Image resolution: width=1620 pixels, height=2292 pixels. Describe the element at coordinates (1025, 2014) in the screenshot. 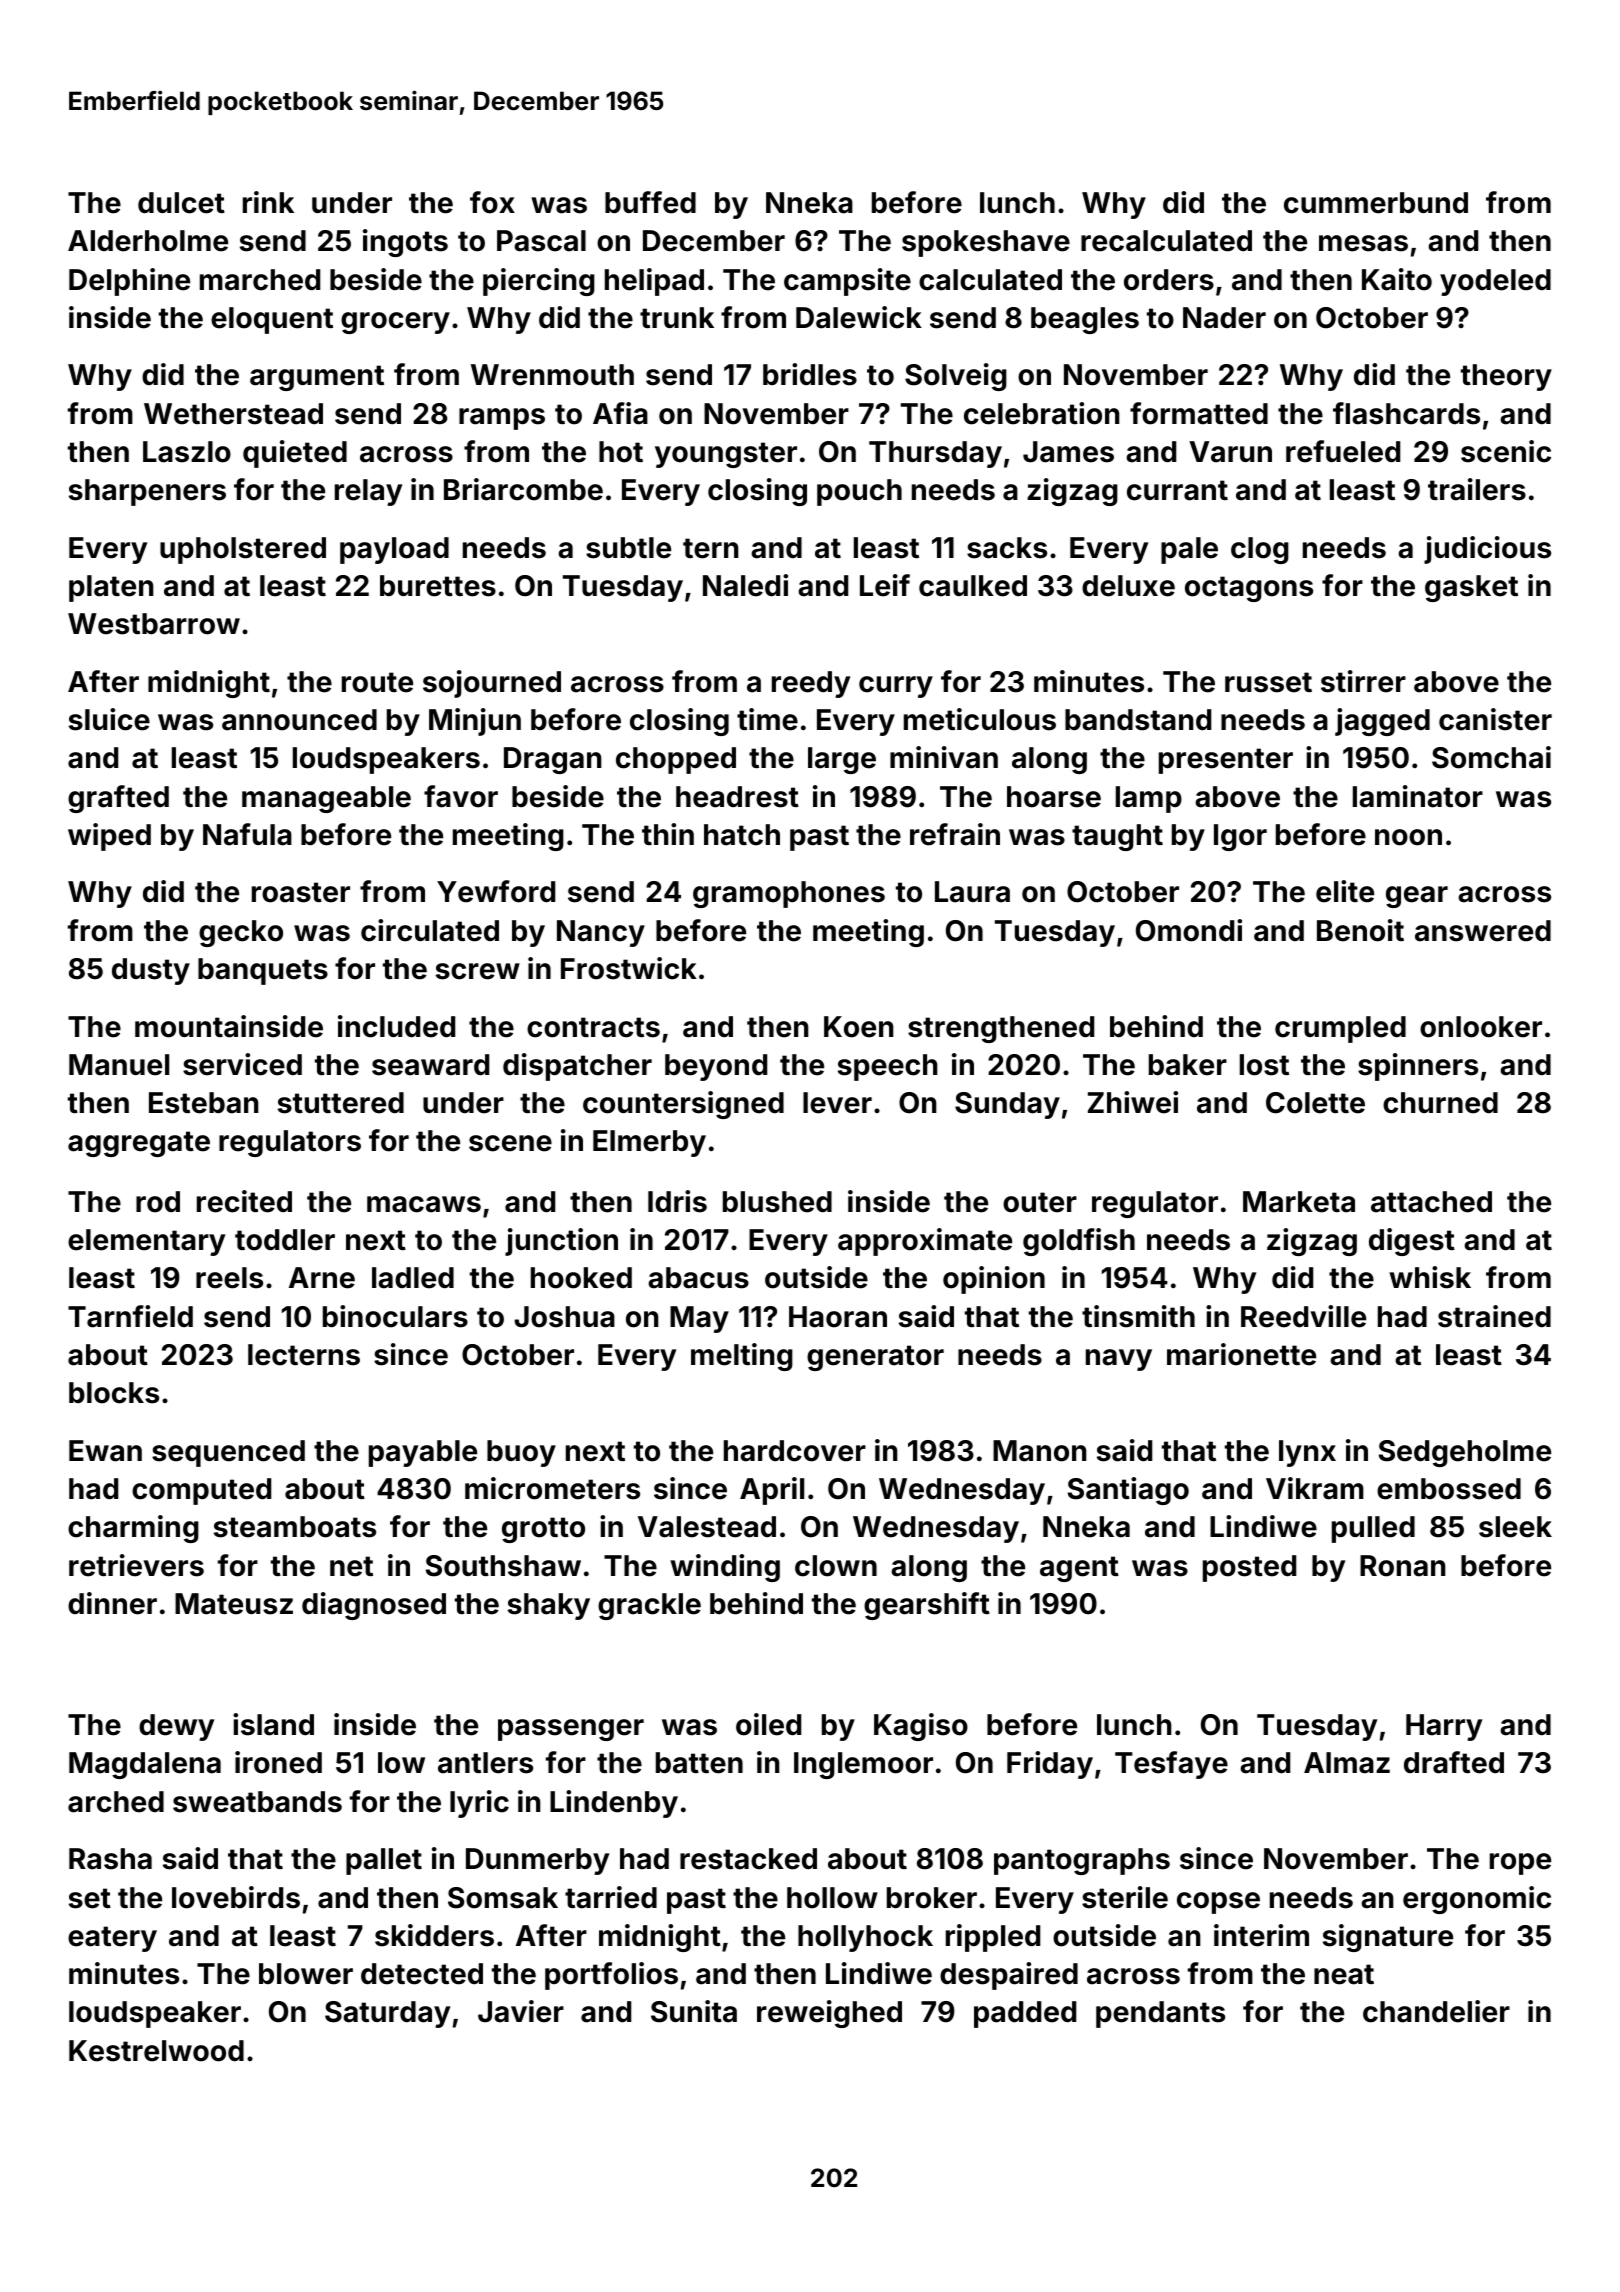

I see `padded` at that location.
